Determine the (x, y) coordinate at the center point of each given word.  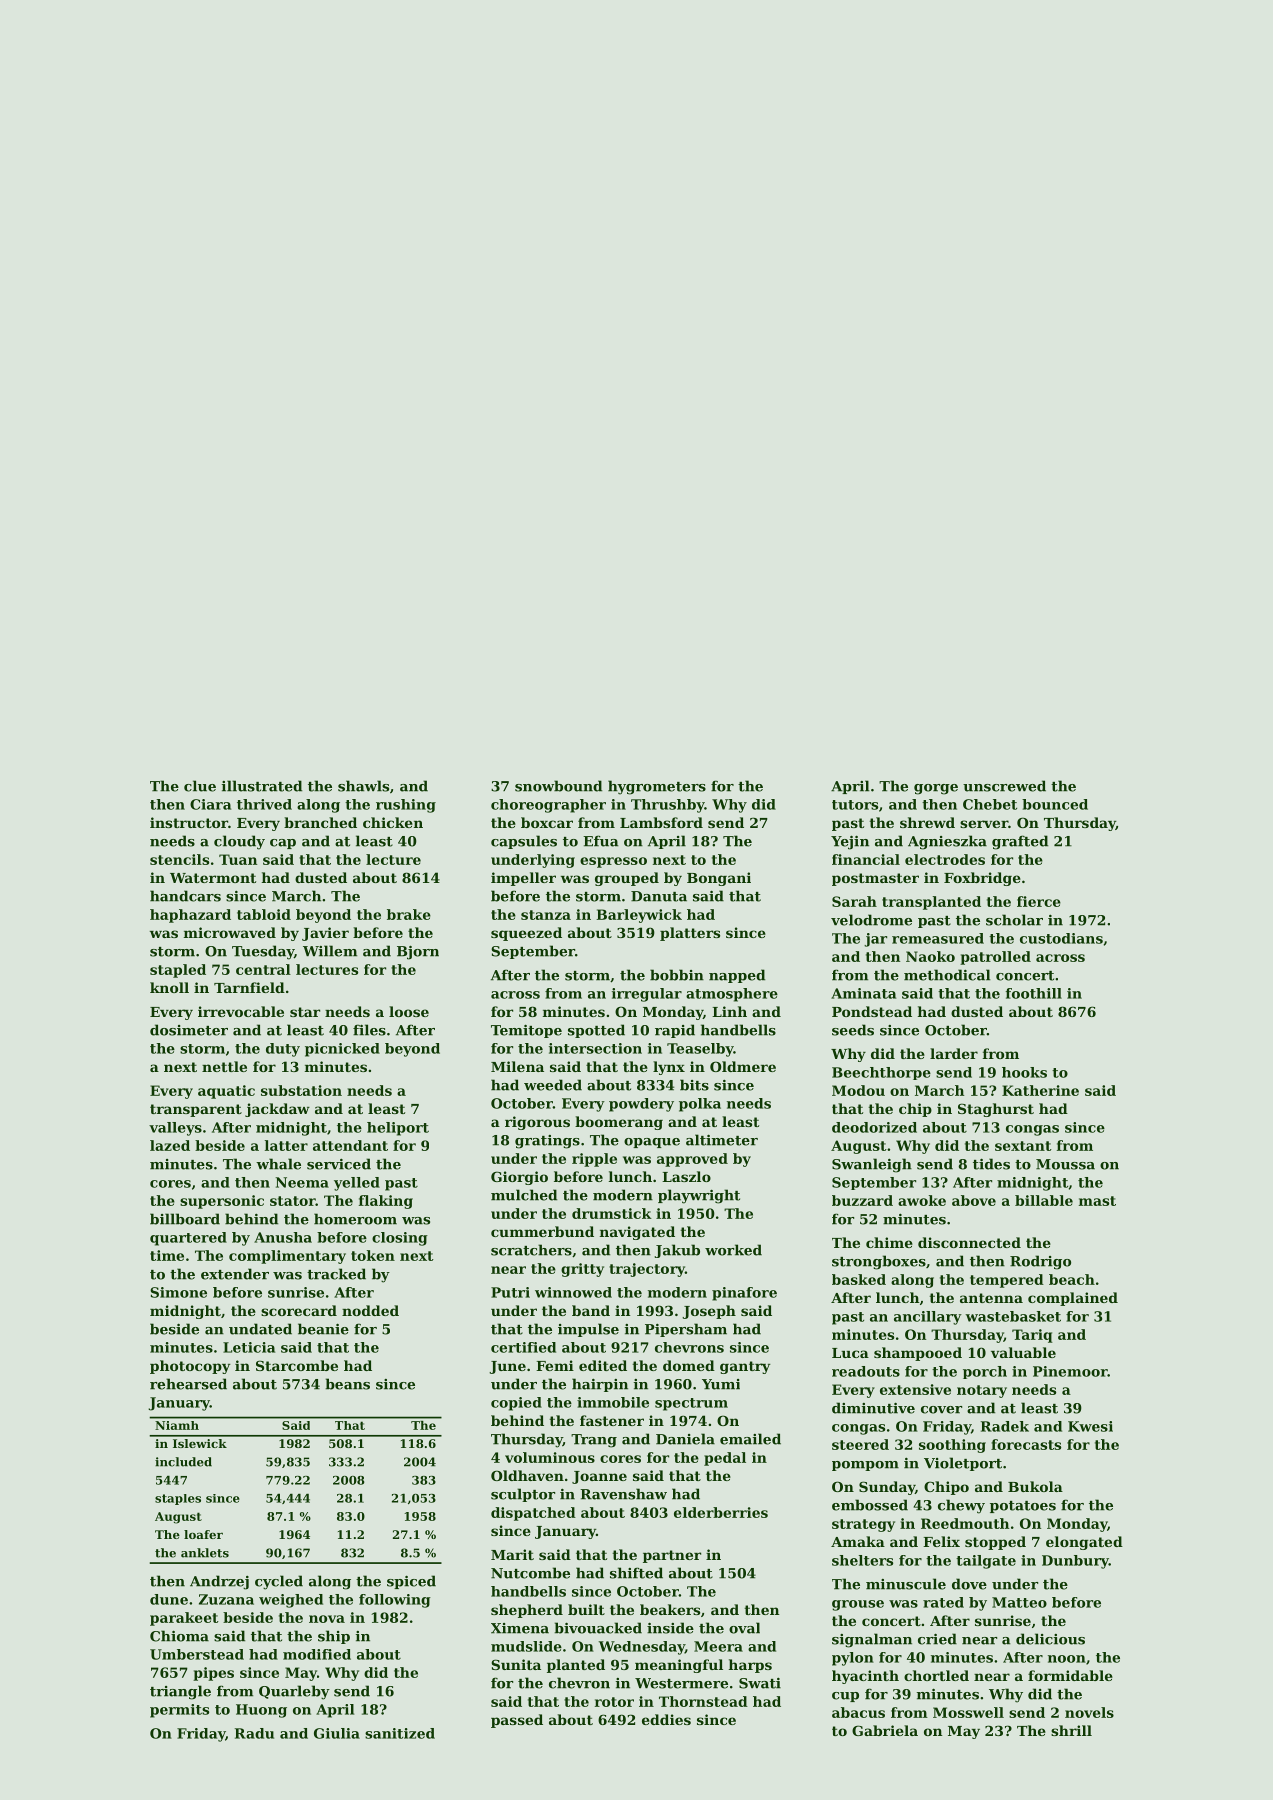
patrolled (995, 958)
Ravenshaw (623, 1494)
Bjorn (418, 953)
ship (334, 1637)
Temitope (526, 1031)
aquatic (226, 1092)
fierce (1039, 901)
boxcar (547, 822)
